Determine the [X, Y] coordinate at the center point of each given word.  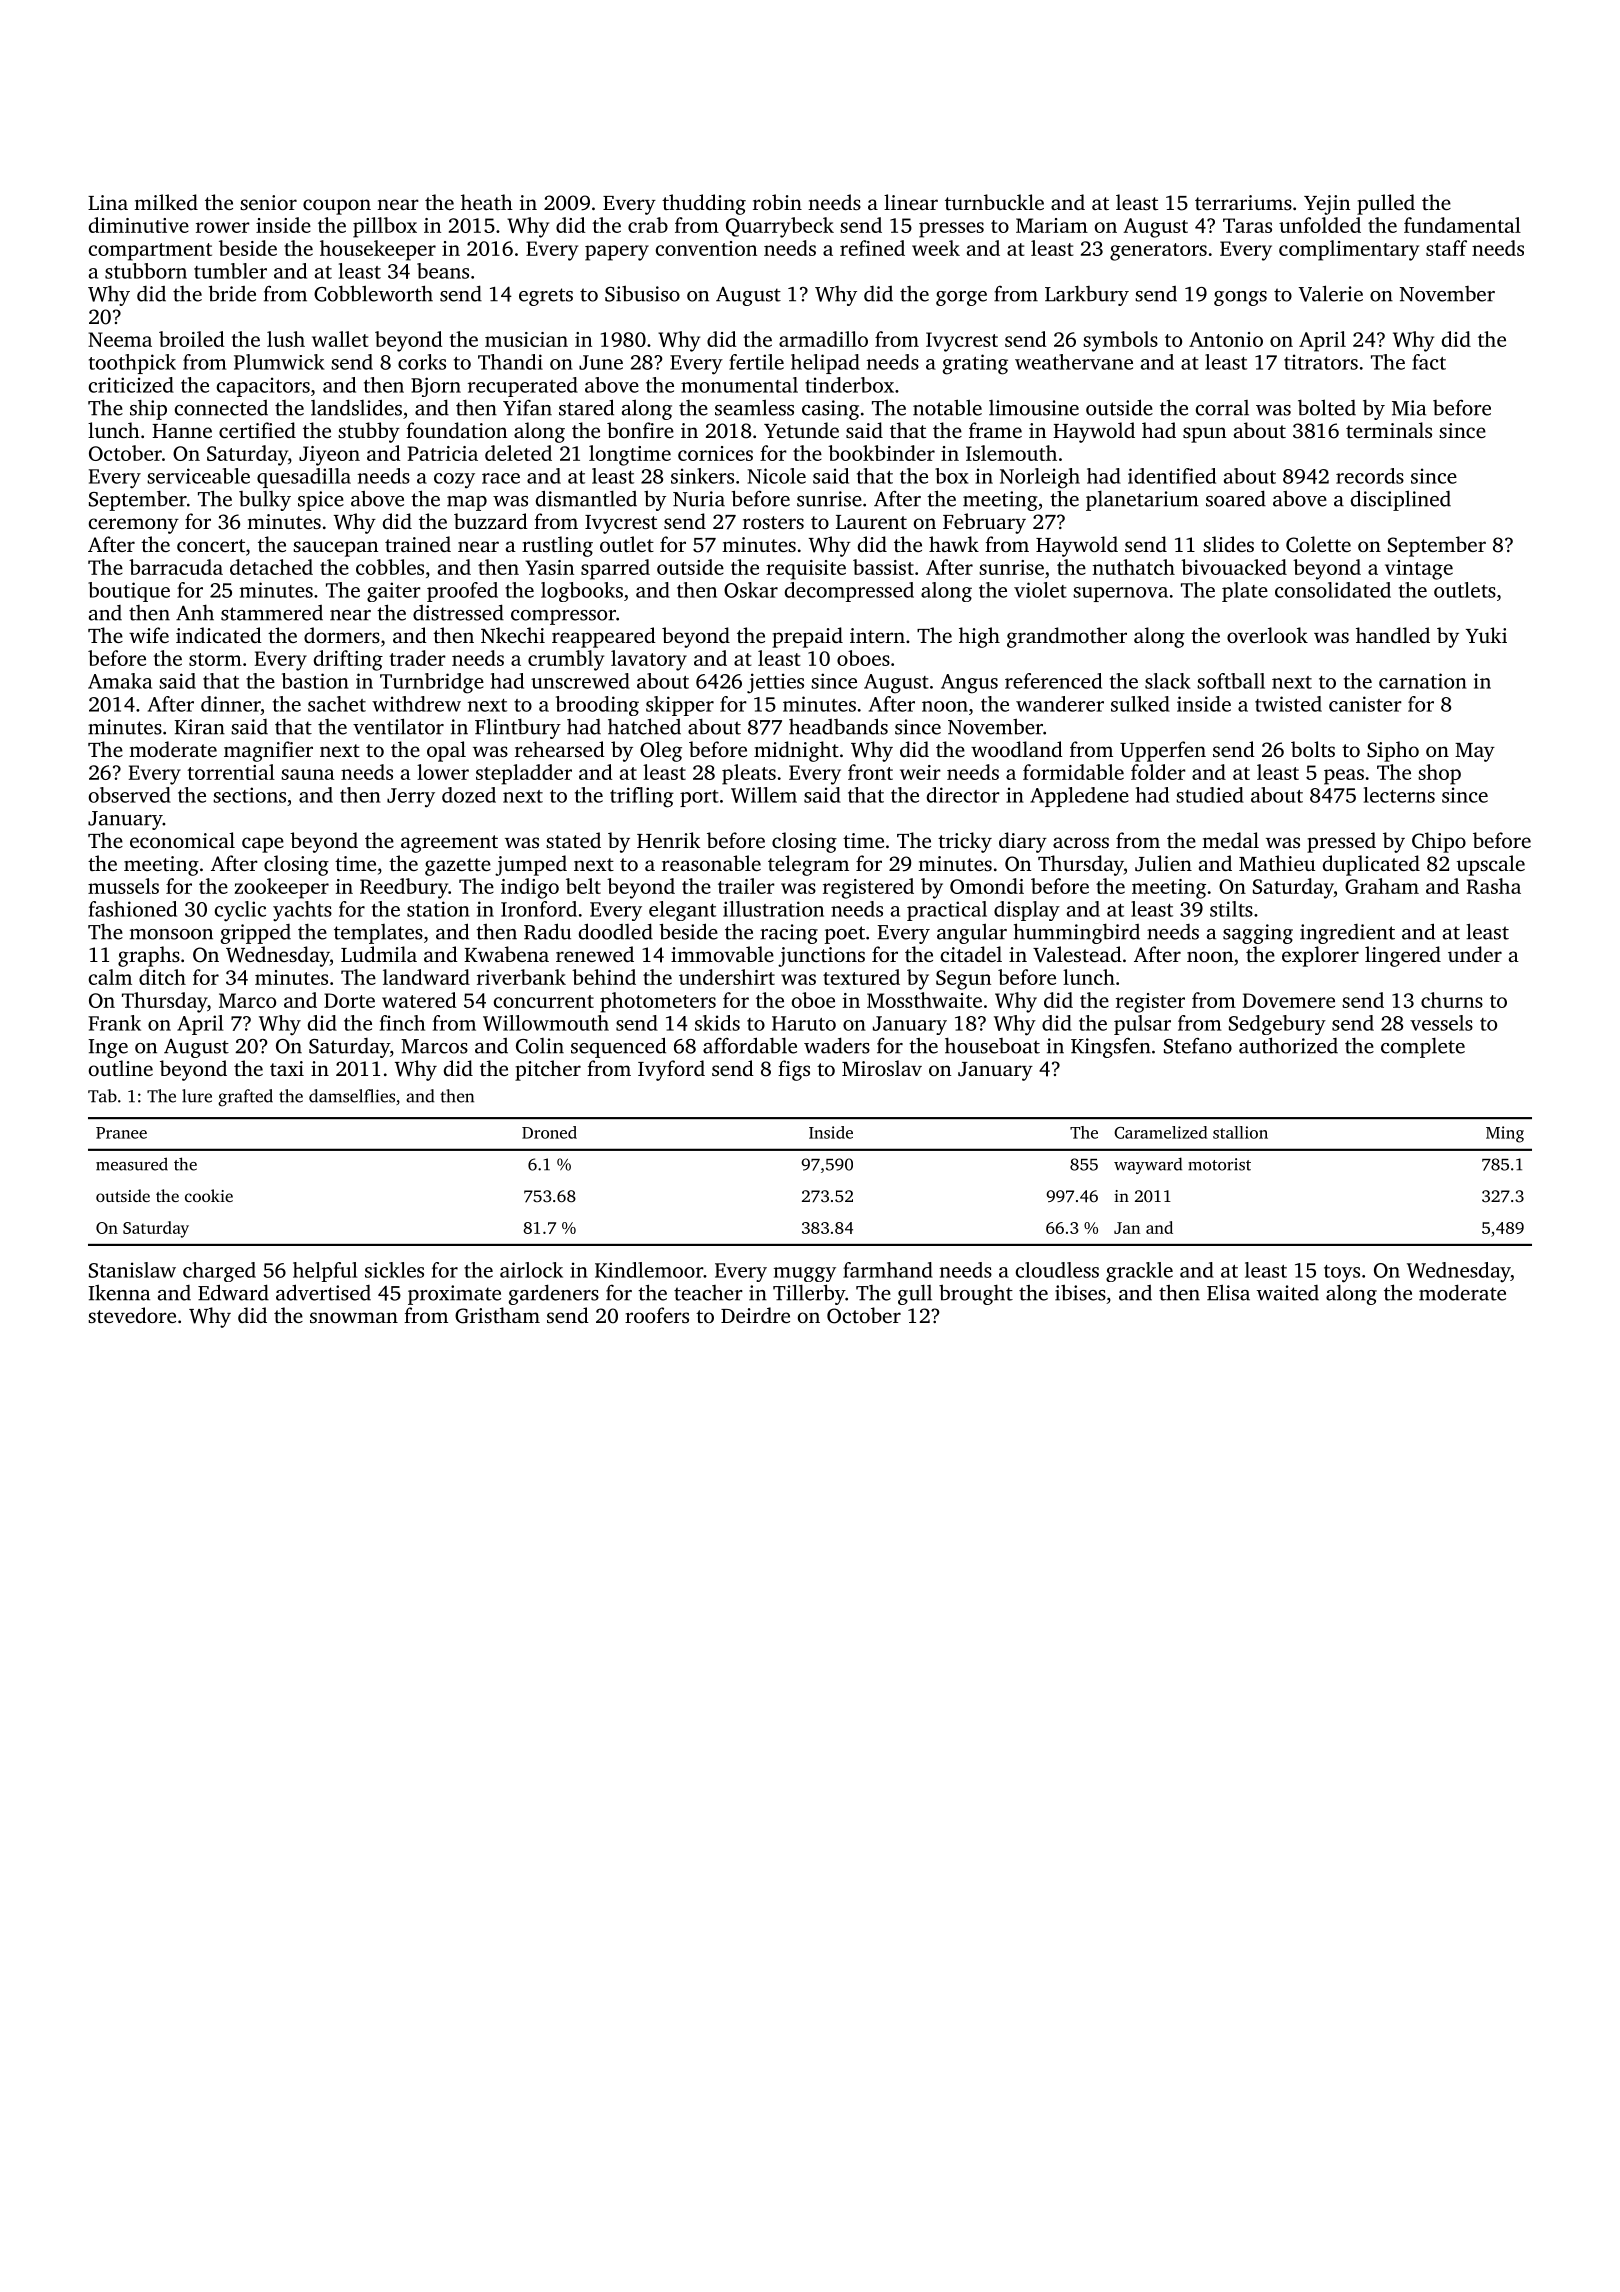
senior [268, 202]
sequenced [618, 1047]
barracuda [176, 567]
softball [1231, 681]
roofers [657, 1315]
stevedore [132, 1315]
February [984, 523]
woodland [1017, 749]
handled [1393, 635]
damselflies [352, 1096]
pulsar [1142, 1025]
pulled [1386, 204]
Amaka [120, 681]
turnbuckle [994, 202]
